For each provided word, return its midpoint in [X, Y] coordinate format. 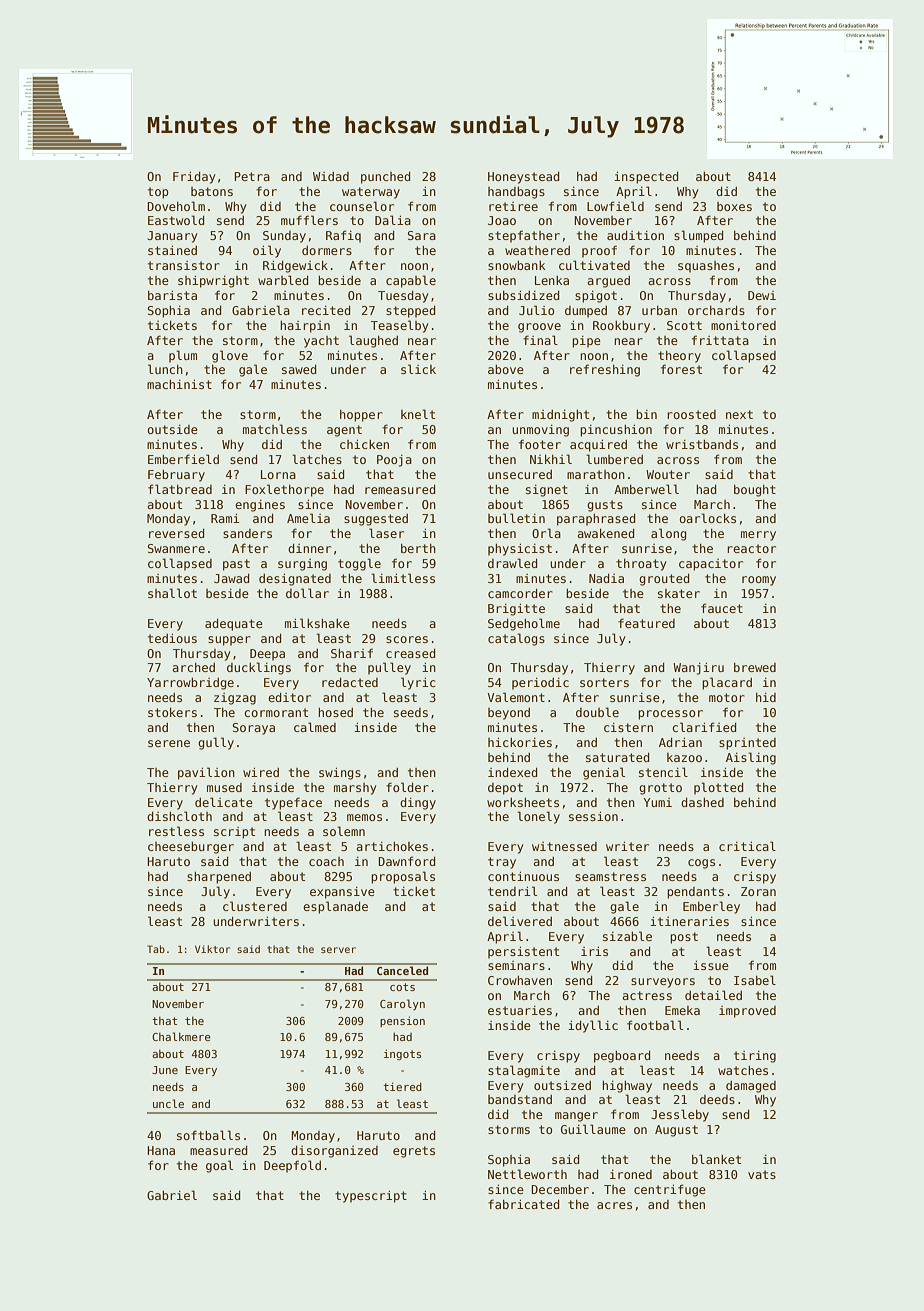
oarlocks [707, 518]
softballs [208, 1135]
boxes [734, 206]
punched [385, 178]
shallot [172, 593]
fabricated [523, 1204]
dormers [327, 250]
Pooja [394, 461]
